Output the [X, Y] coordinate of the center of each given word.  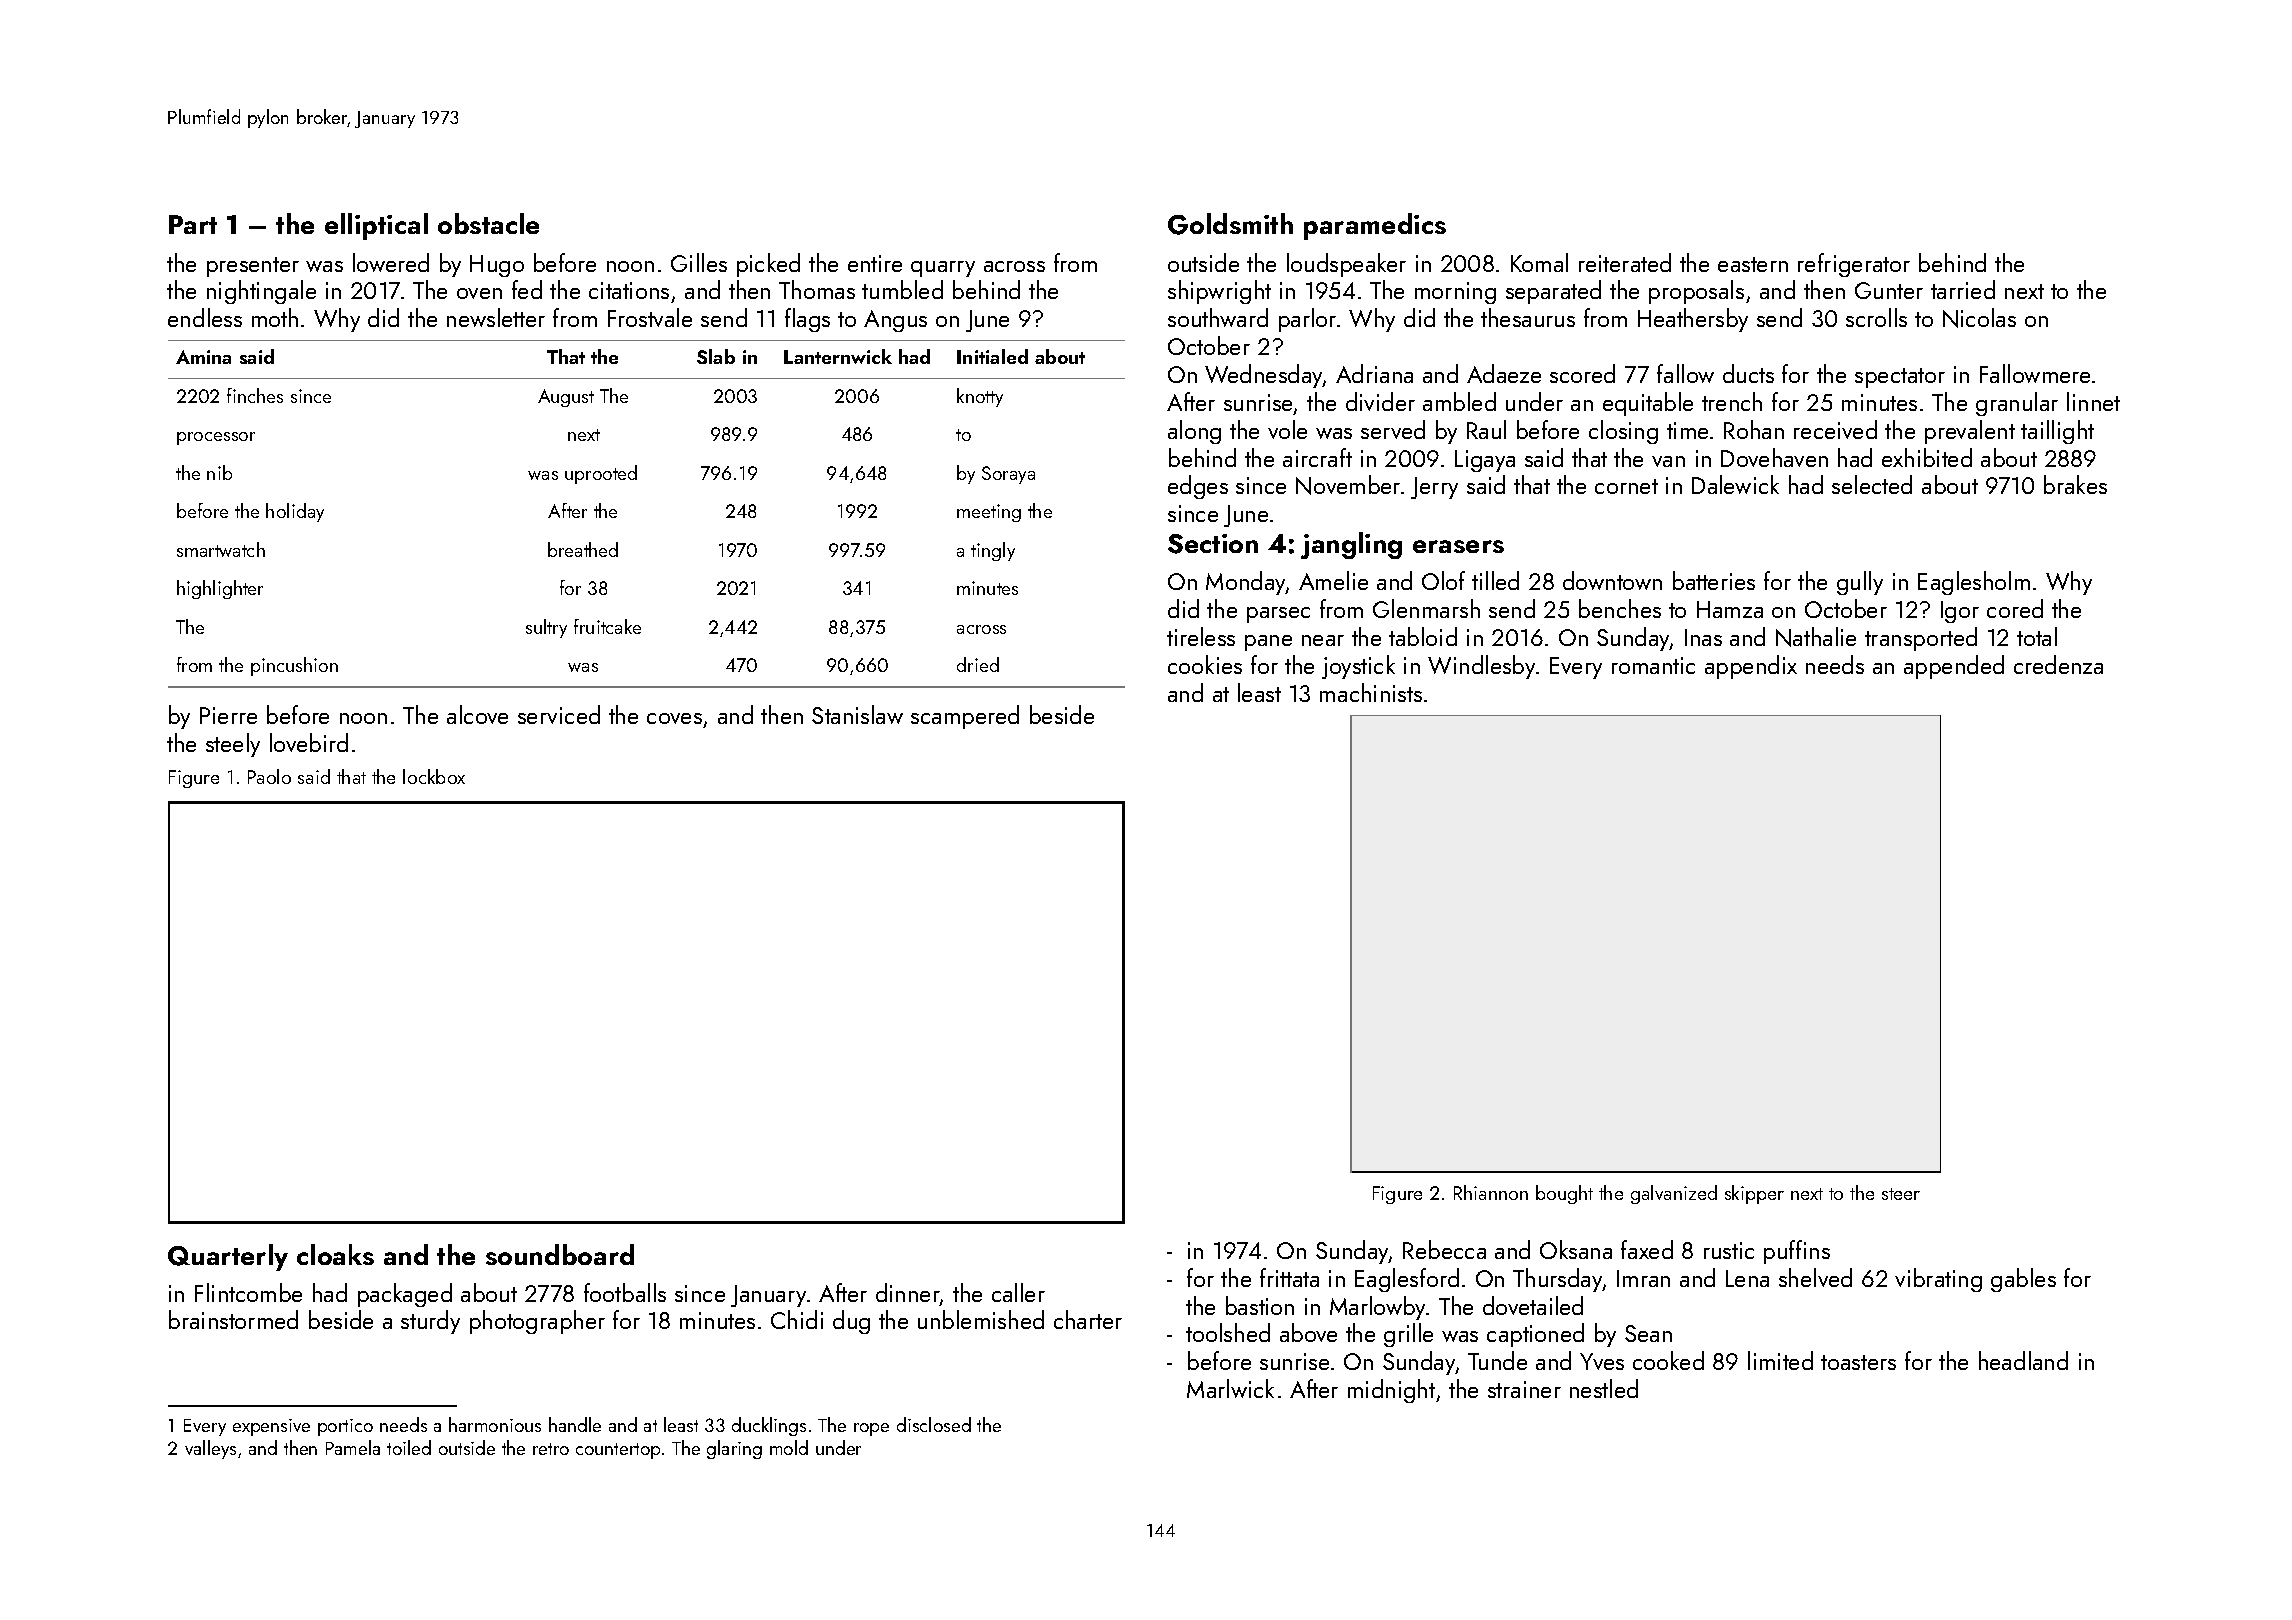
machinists [1371, 692]
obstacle [488, 223]
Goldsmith [1230, 224]
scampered [965, 717]
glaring [734, 1449]
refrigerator [1854, 265]
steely [233, 745]
